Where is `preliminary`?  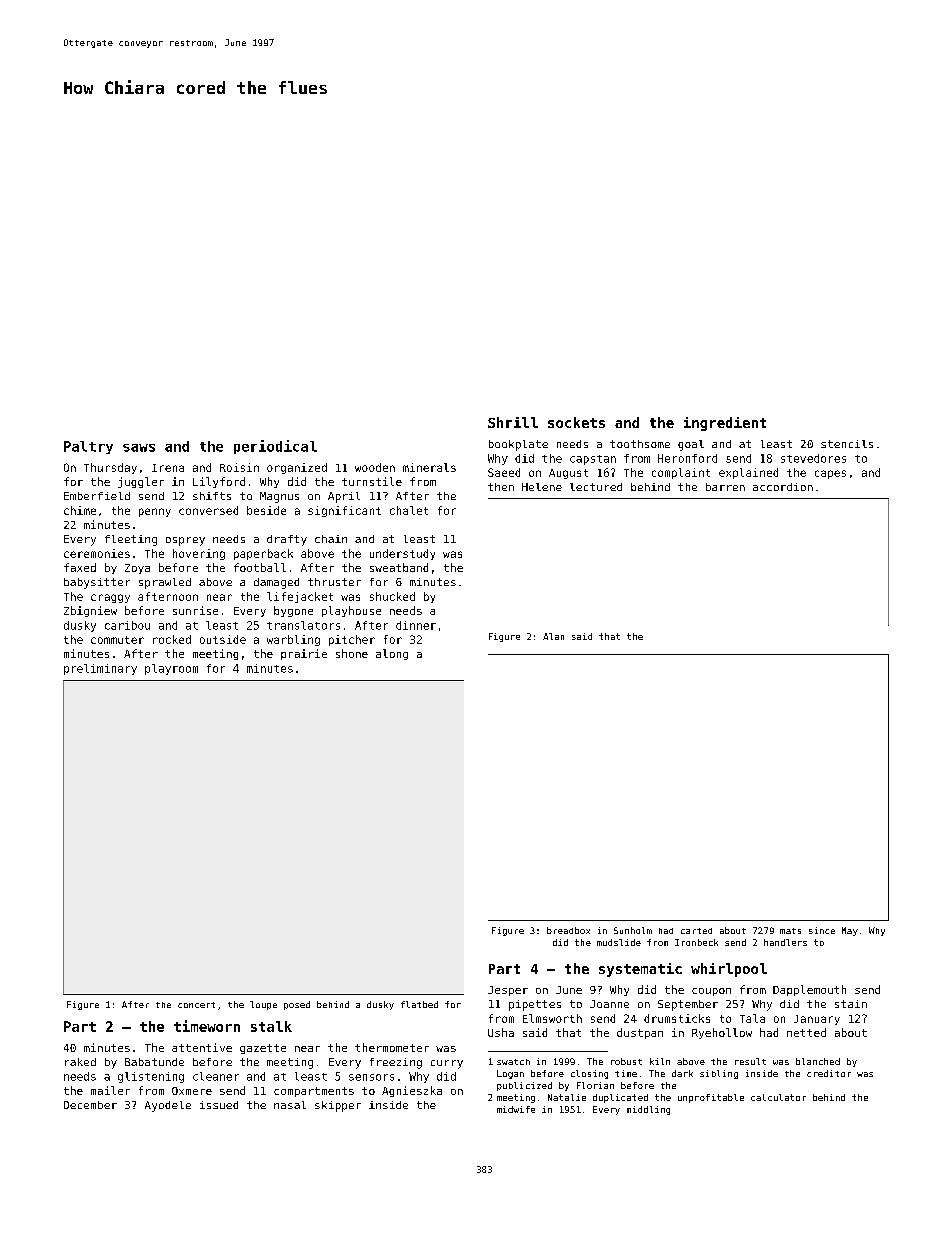
preliminary is located at coordinates (100, 669).
